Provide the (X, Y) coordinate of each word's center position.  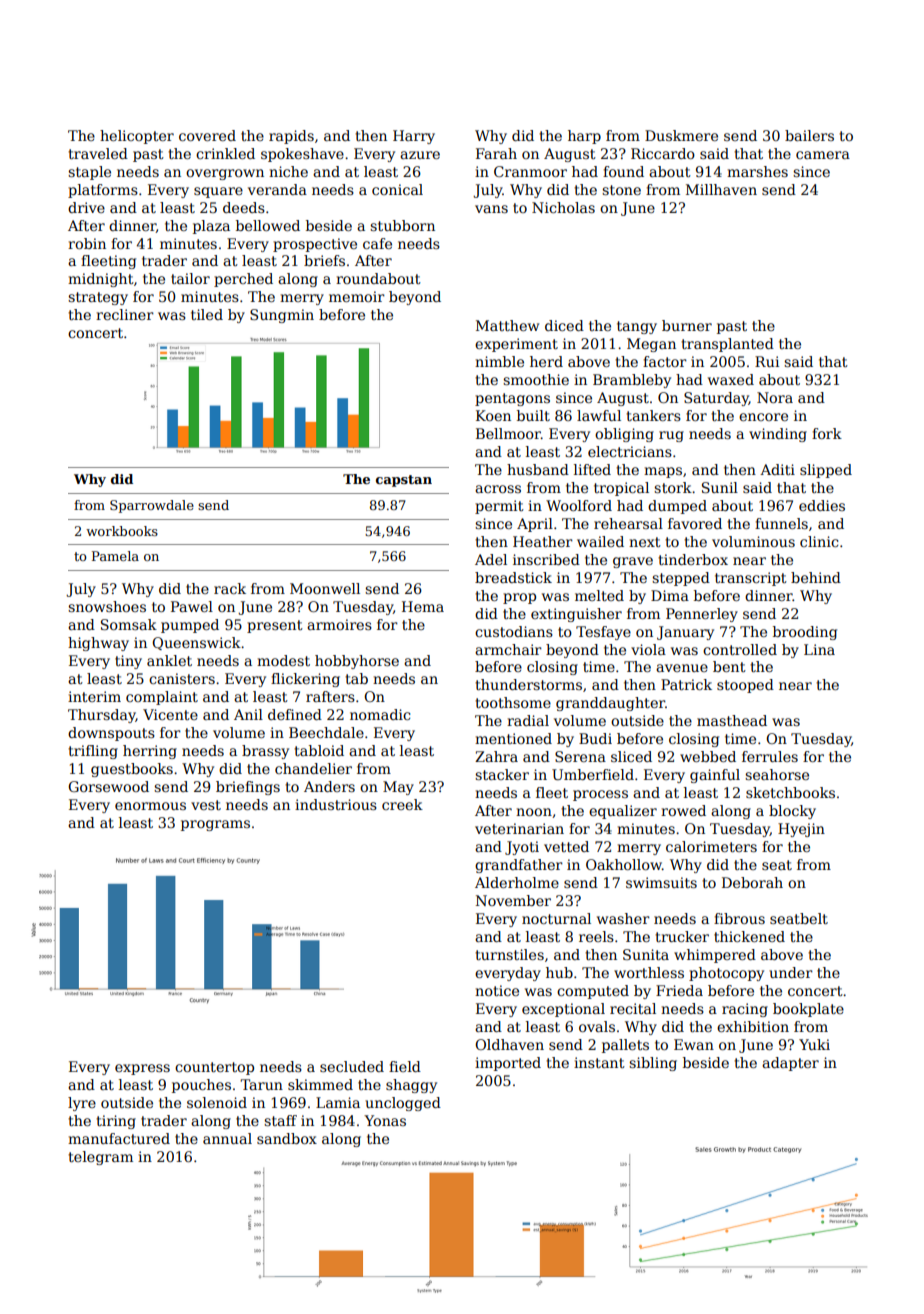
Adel (491, 559)
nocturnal (556, 918)
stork (673, 487)
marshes (757, 171)
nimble (499, 361)
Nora (775, 397)
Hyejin (801, 830)
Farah (496, 153)
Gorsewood (108, 786)
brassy (265, 752)
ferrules (770, 756)
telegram (100, 1158)
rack (230, 588)
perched (243, 280)
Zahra (496, 756)
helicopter (137, 137)
